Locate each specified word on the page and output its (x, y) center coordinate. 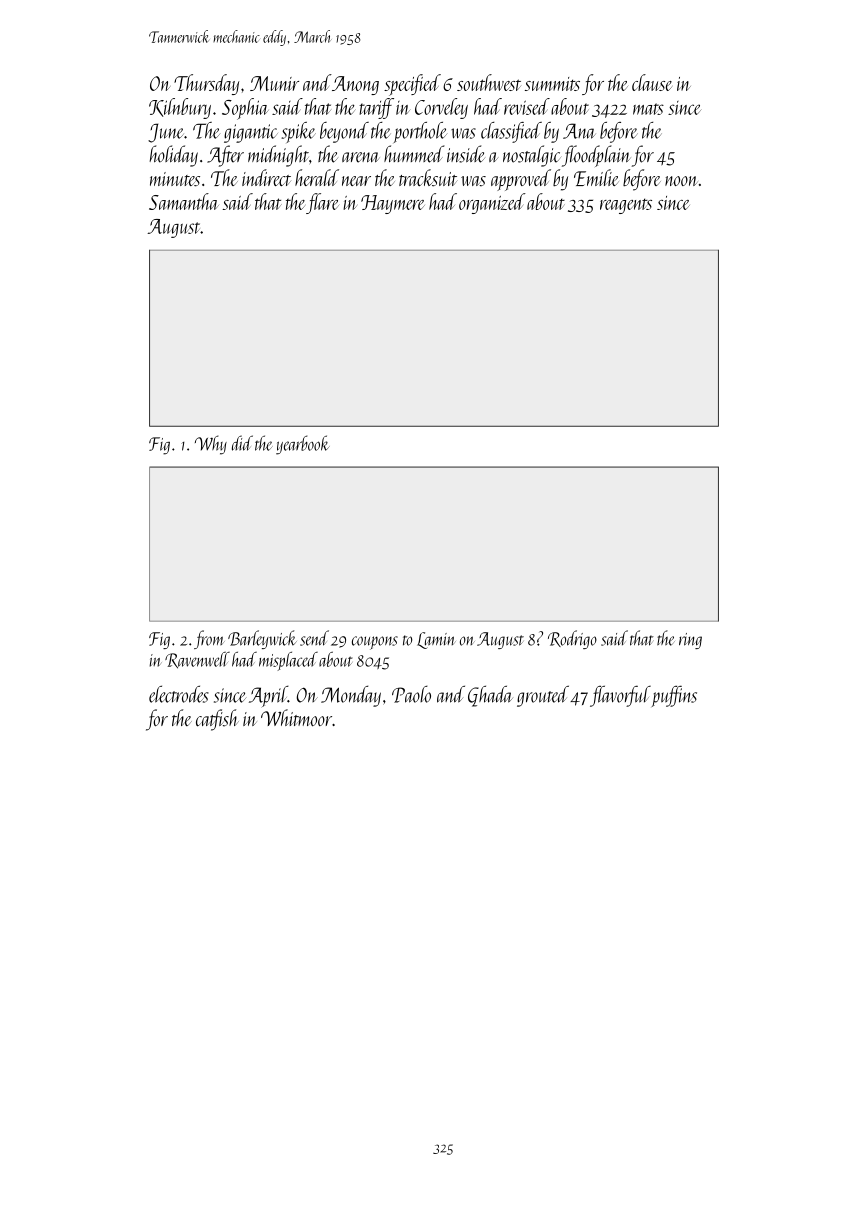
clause (652, 82)
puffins (674, 696)
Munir (274, 83)
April (268, 696)
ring (690, 641)
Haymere (393, 204)
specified (412, 85)
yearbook (303, 445)
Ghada (490, 696)
